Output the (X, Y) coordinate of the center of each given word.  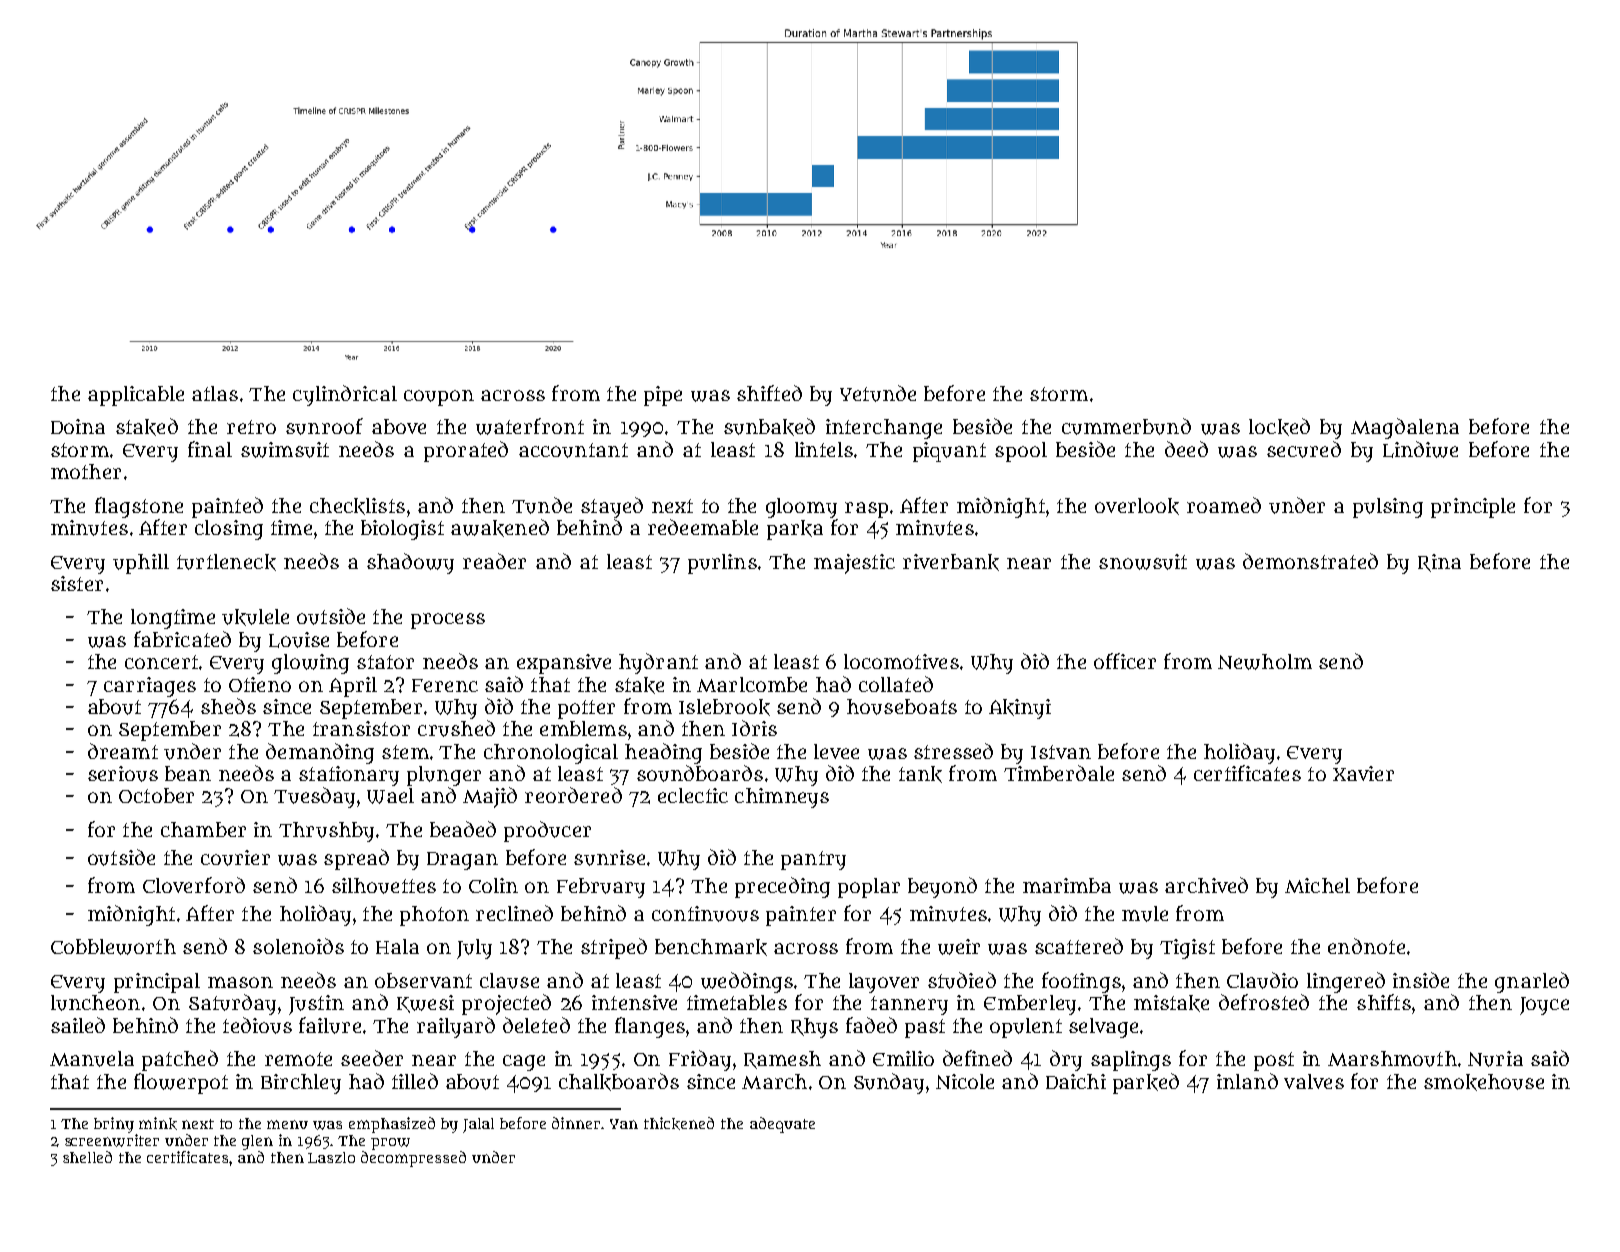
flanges (650, 1027)
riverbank (951, 562)
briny (114, 1125)
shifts (1384, 1002)
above (399, 426)
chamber (203, 829)
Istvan (1061, 752)
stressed (953, 751)
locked (1279, 427)
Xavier (1363, 773)
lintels (824, 449)
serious (123, 774)
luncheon (95, 1003)
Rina (1439, 563)
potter (586, 709)
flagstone (139, 507)
